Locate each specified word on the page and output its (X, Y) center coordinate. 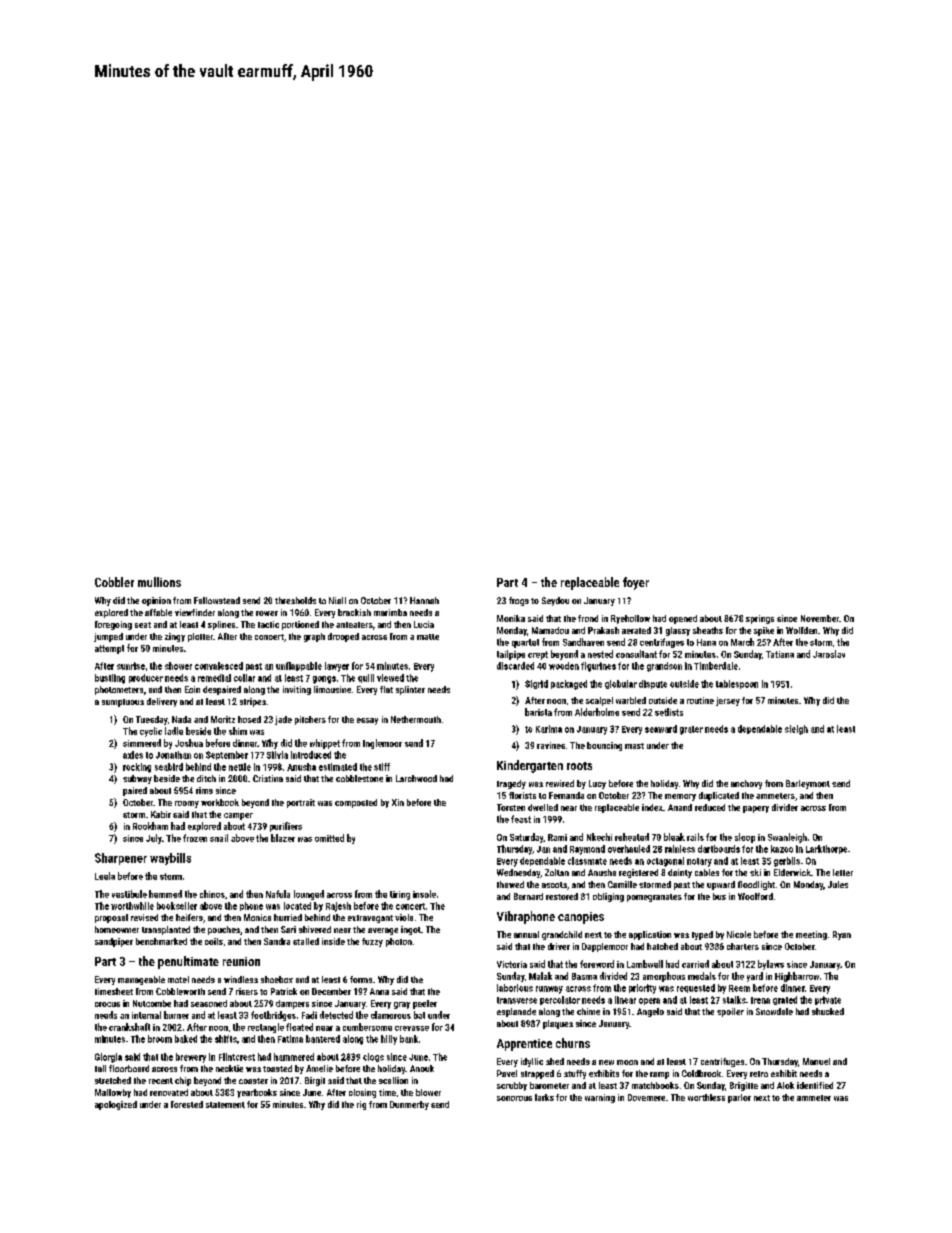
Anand (680, 807)
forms (361, 979)
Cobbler (114, 582)
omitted (329, 838)
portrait (301, 803)
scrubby (512, 1086)
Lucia (424, 624)
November (820, 618)
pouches (224, 930)
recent (161, 1081)
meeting (811, 935)
